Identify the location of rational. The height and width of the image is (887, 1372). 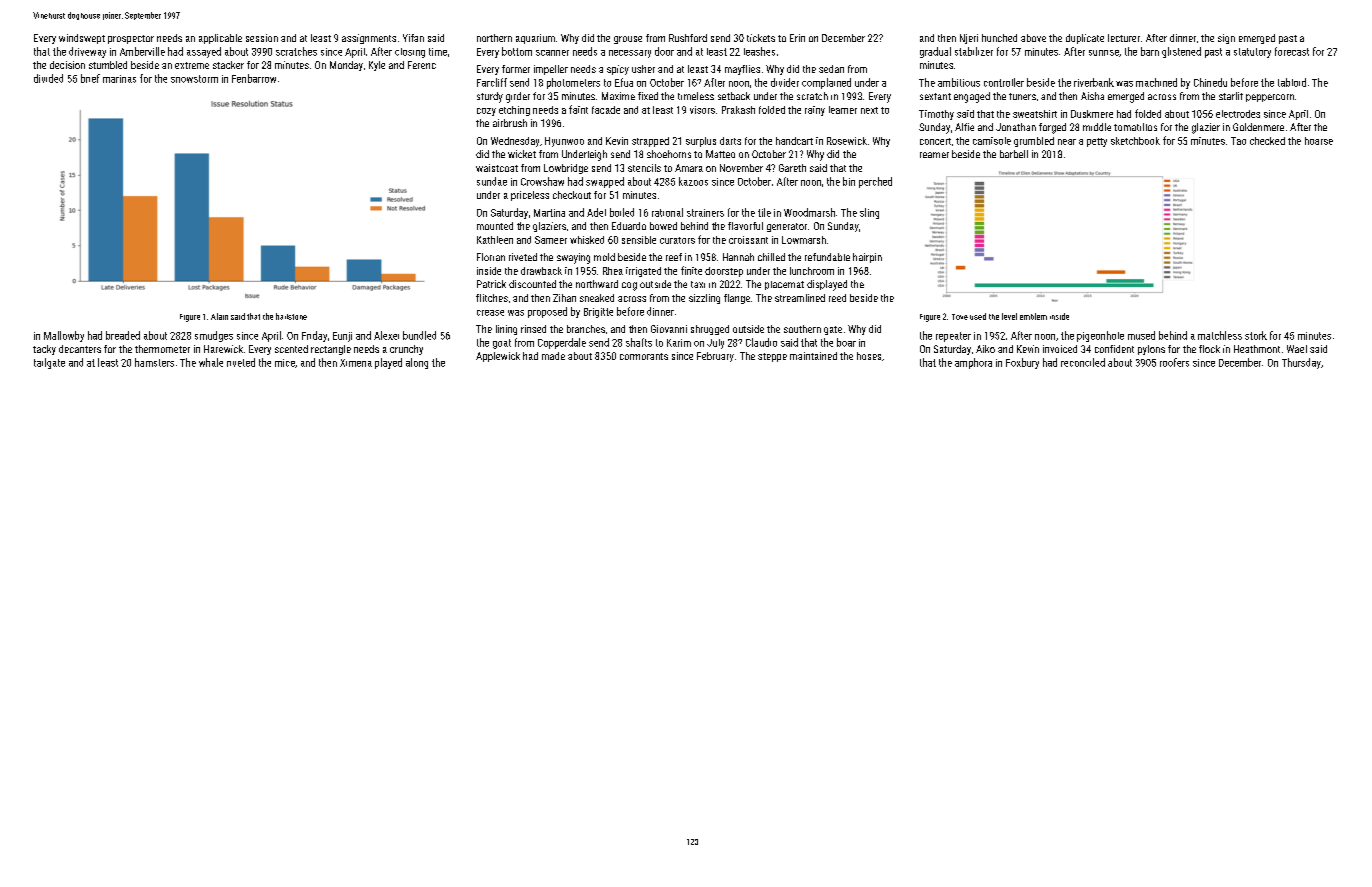
(667, 212).
